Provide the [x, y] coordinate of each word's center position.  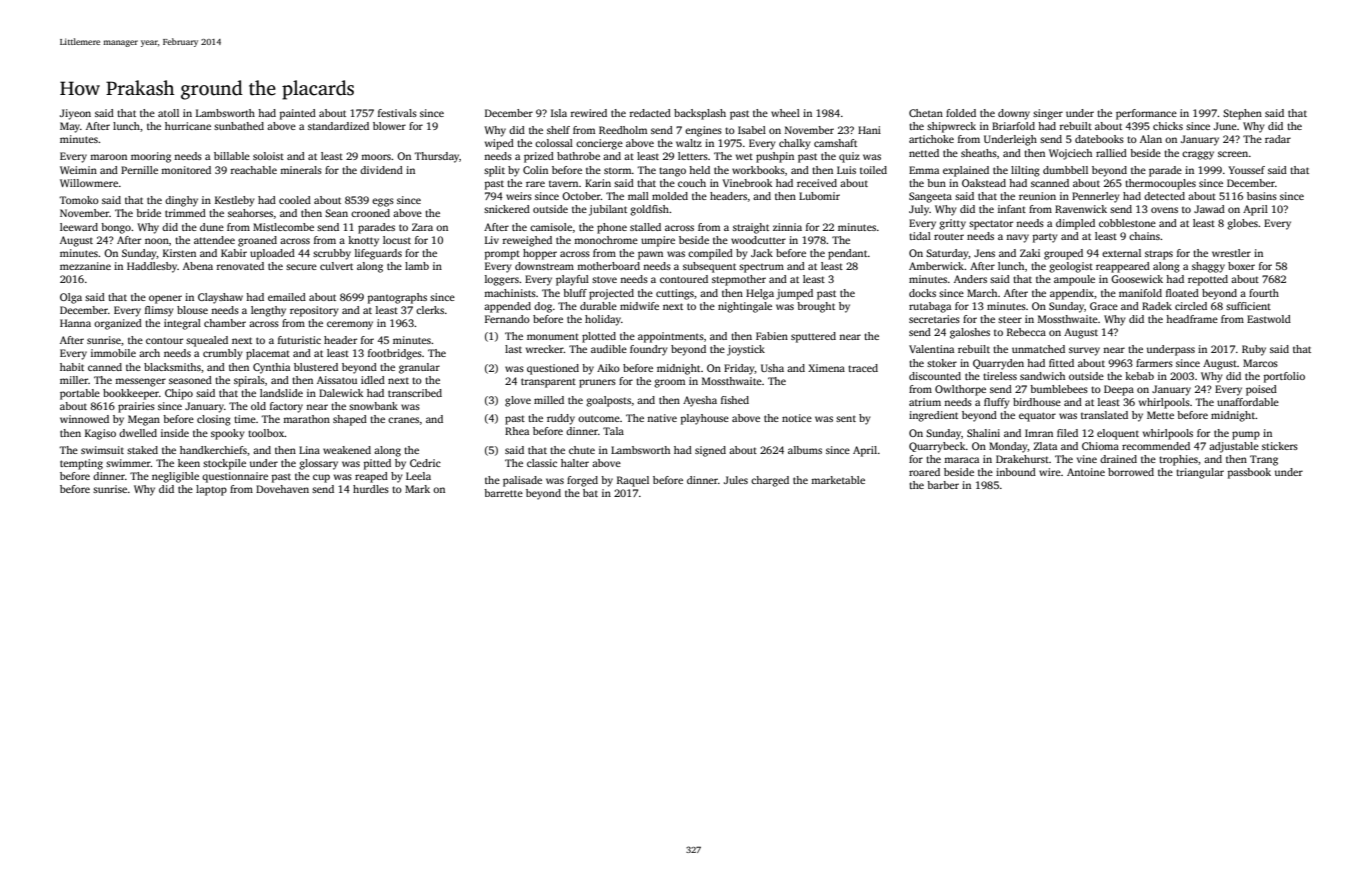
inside [175, 433]
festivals [397, 113]
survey [1084, 351]
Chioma [1100, 446]
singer [1048, 114]
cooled [295, 200]
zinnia [787, 227]
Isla [559, 113]
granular [419, 368]
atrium [925, 402]
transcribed [415, 393]
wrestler [1231, 253]
